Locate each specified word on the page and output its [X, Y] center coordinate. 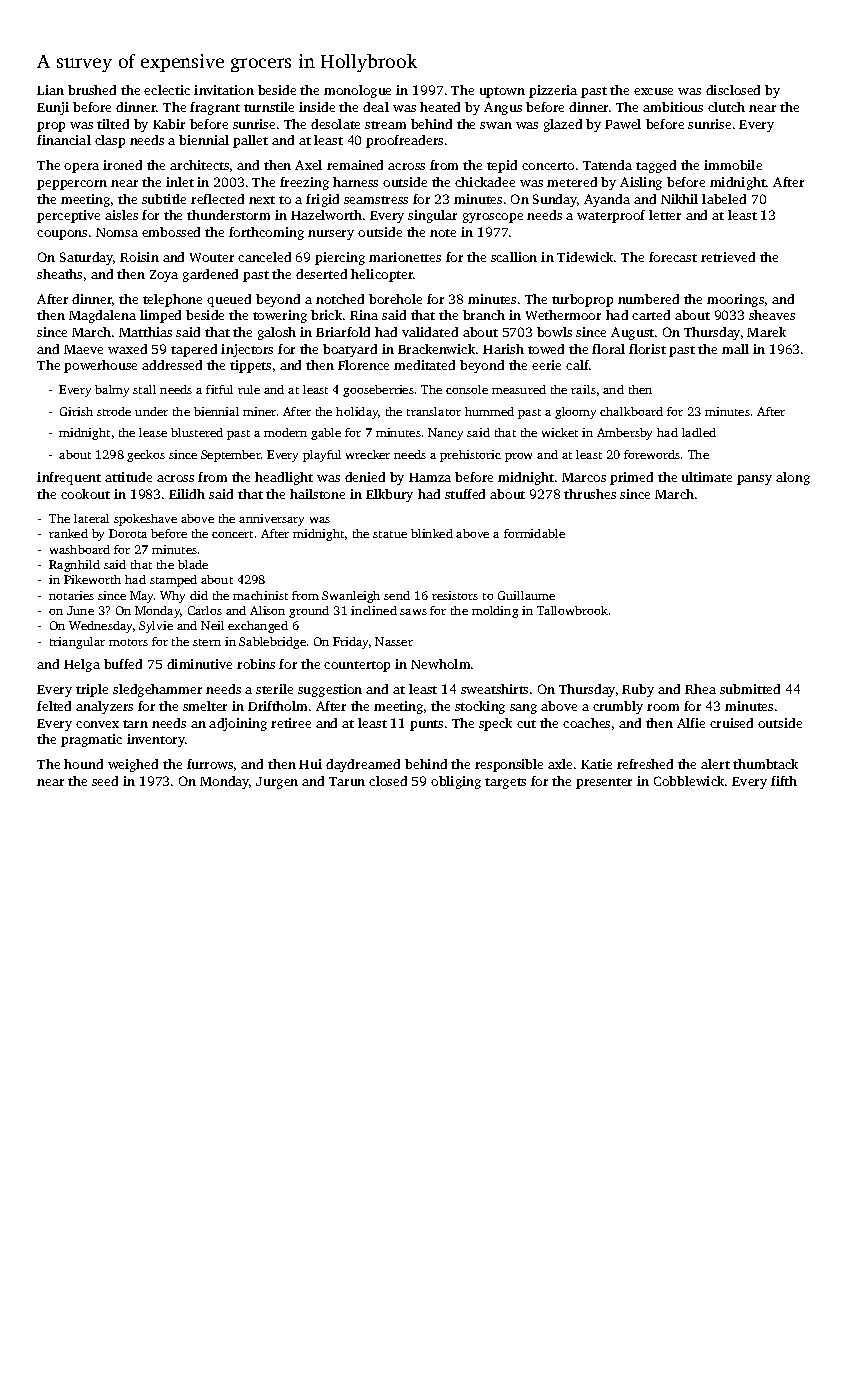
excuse [653, 91]
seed [105, 781]
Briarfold [343, 332]
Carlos [205, 610]
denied [365, 477]
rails [583, 389]
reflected [217, 199]
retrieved [728, 257]
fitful [219, 389]
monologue [357, 91]
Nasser [394, 641]
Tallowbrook [572, 610]
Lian [50, 90]
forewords [652, 454]
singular [432, 216]
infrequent [69, 478]
